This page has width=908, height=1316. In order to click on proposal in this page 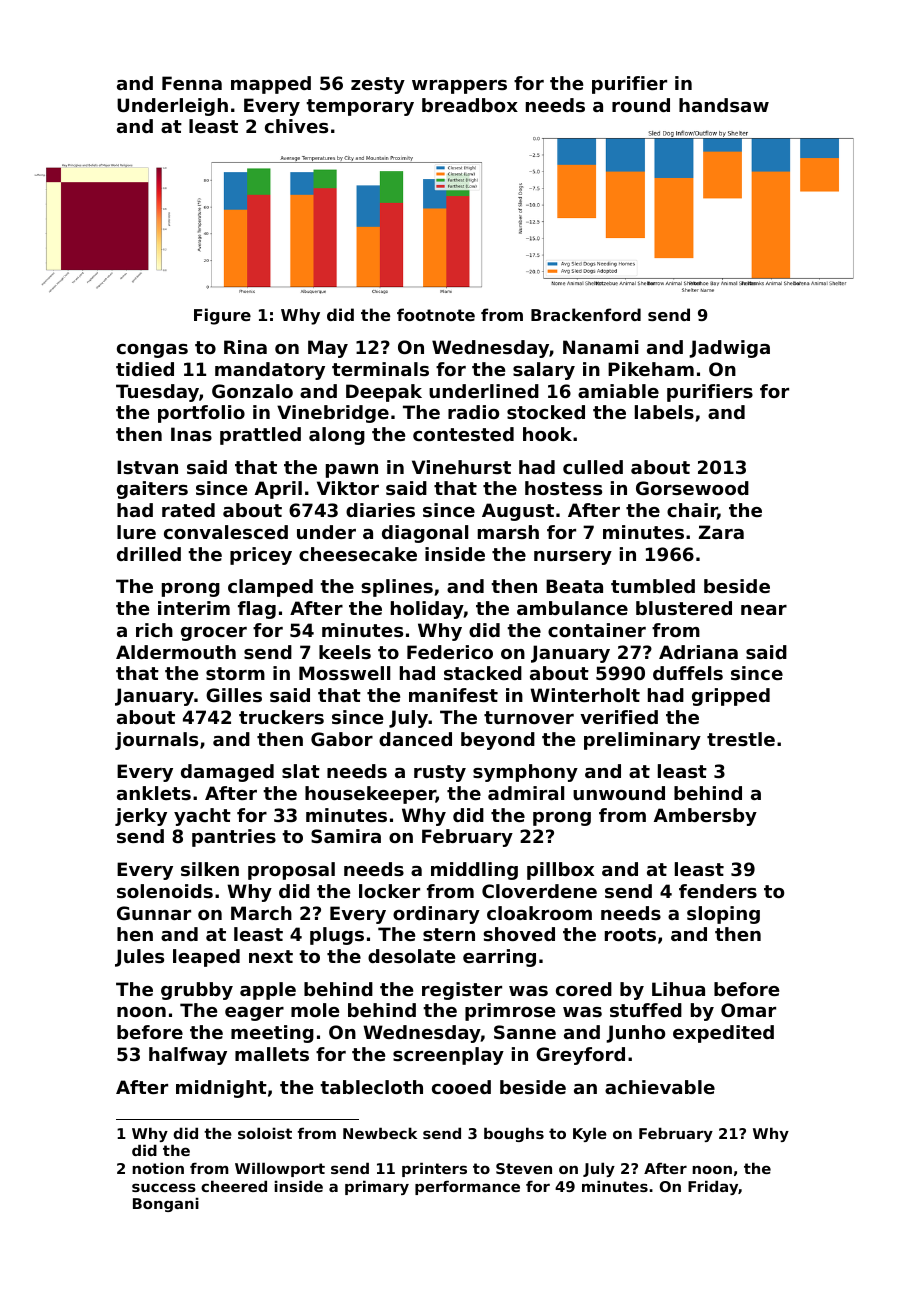, I will do `click(291, 871)`.
